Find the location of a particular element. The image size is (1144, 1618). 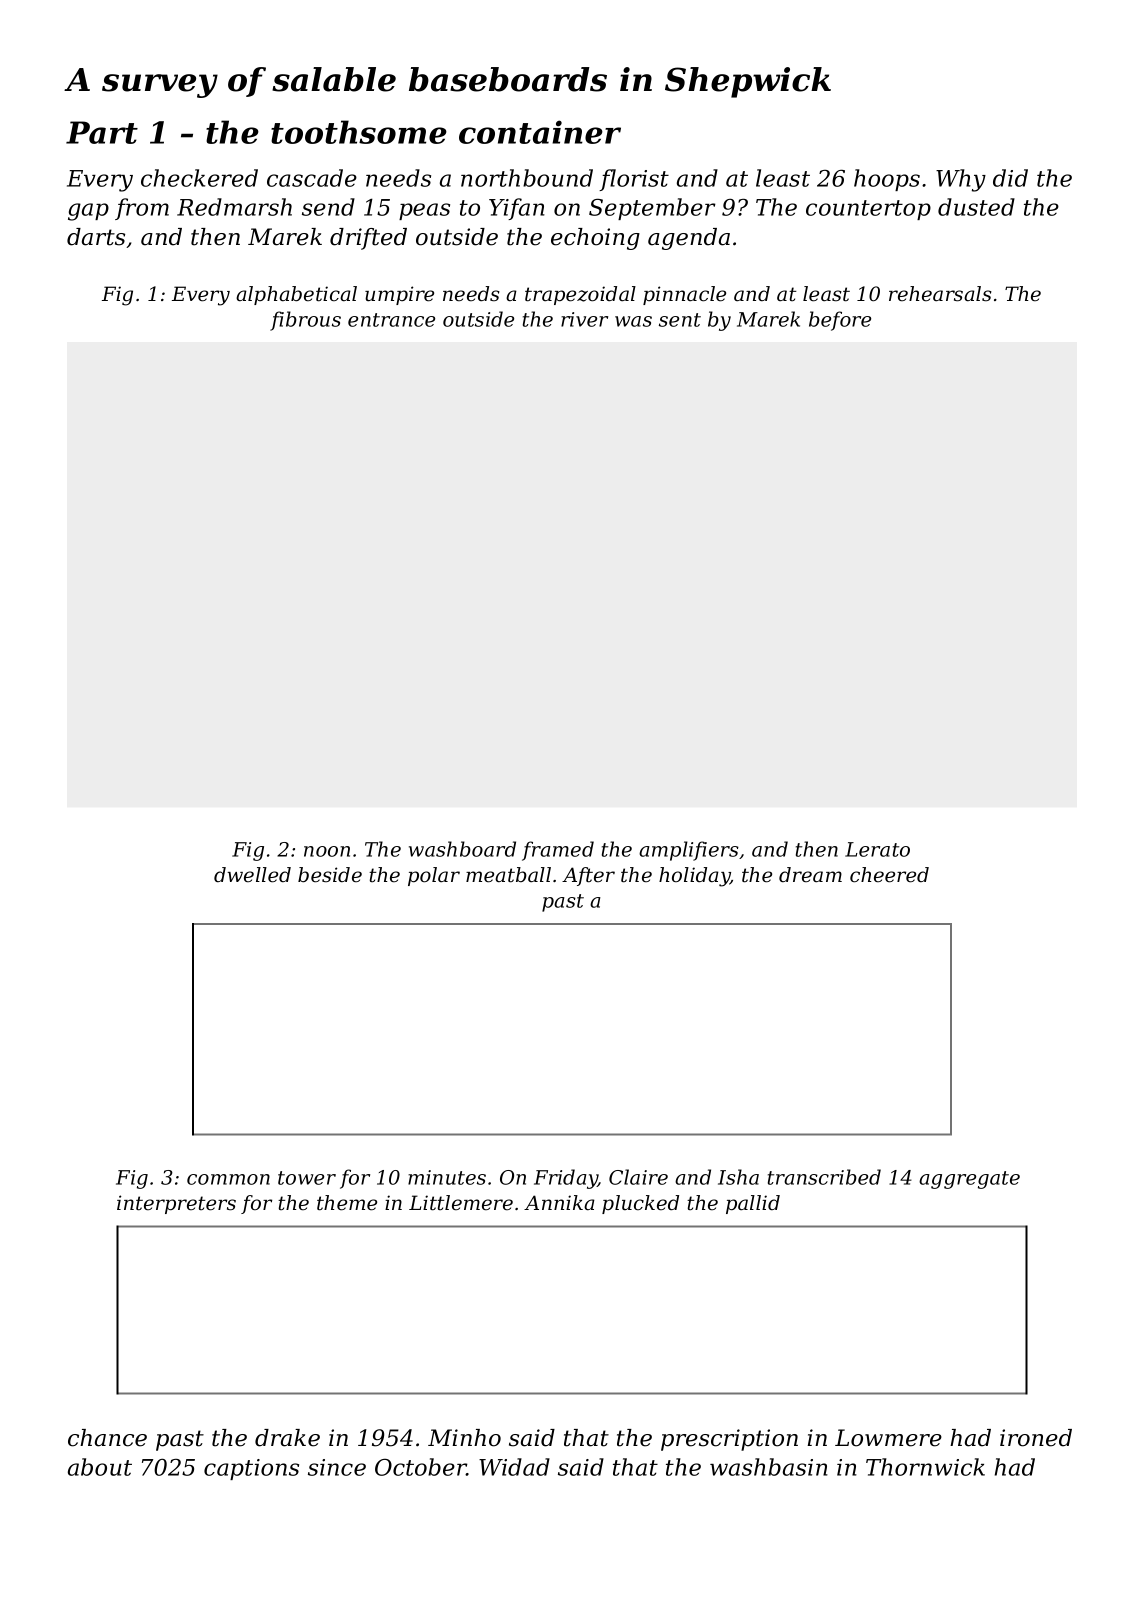

river is located at coordinates (584, 319).
